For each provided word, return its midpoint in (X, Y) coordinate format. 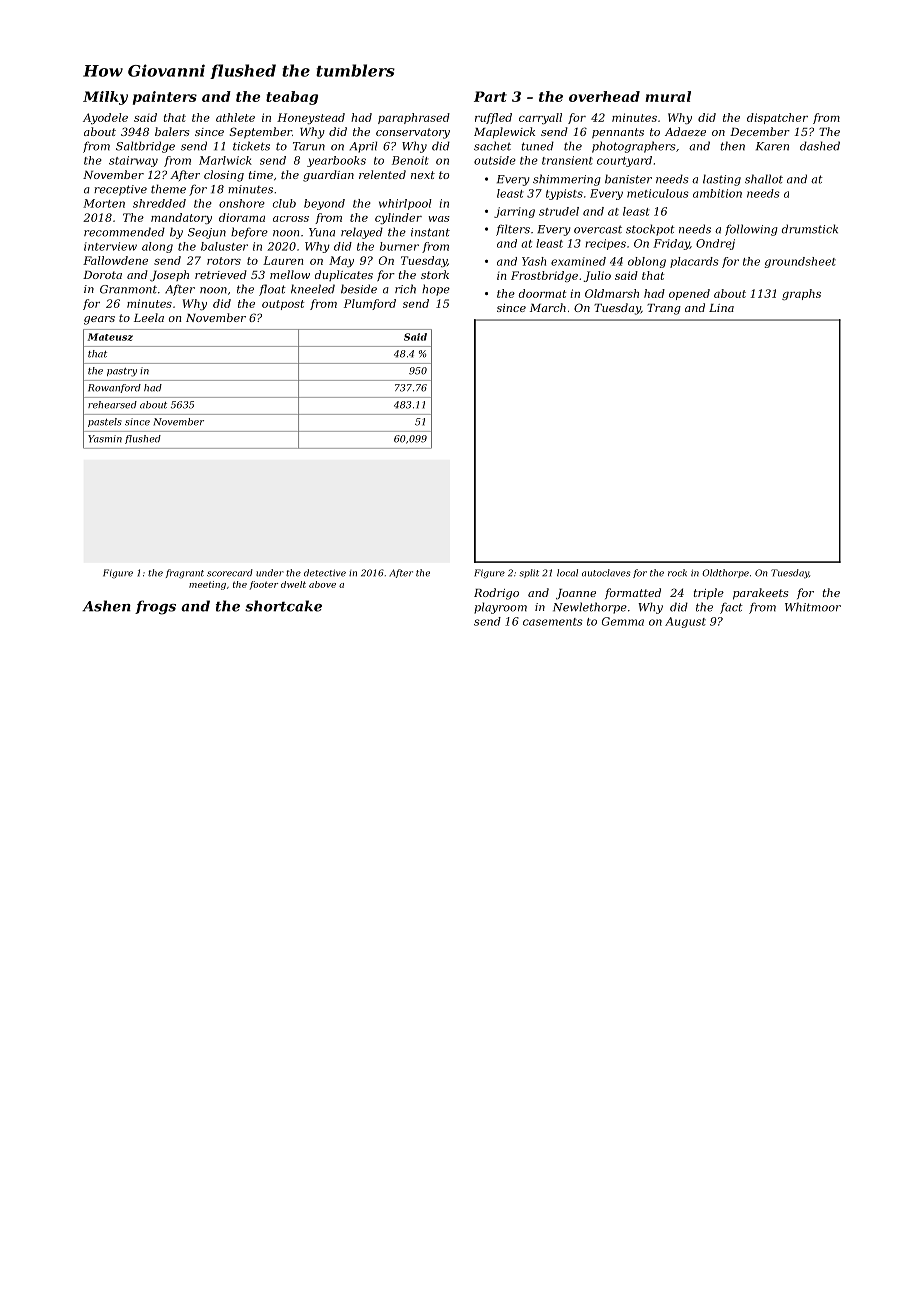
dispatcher (777, 118)
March (548, 307)
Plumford (370, 304)
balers (172, 131)
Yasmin (105, 439)
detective (325, 573)
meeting (207, 585)
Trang (664, 309)
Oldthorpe (725, 573)
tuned (538, 146)
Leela (149, 317)
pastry (122, 372)
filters (513, 230)
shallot (764, 179)
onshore (242, 203)
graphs (801, 294)
